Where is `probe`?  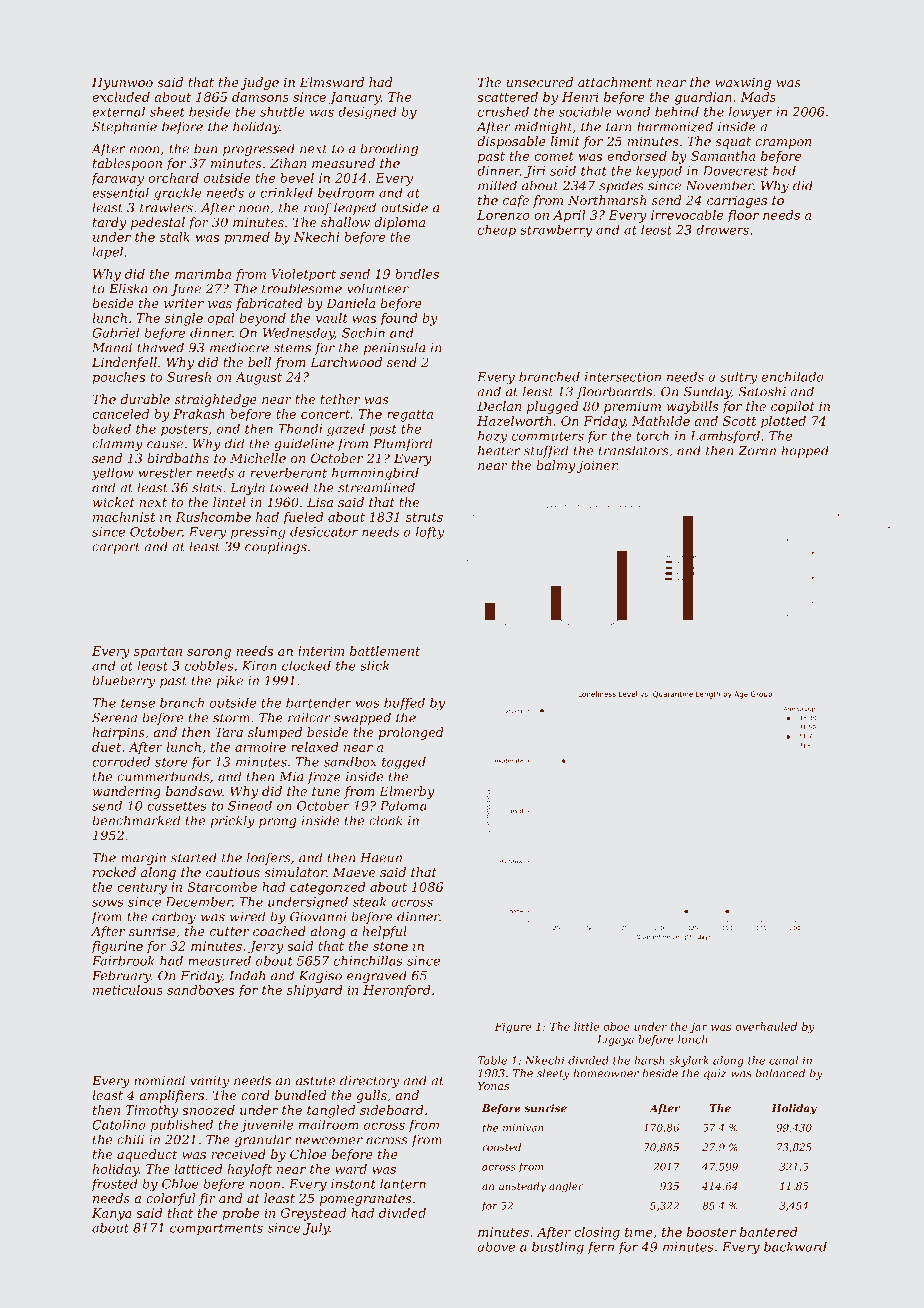
probe is located at coordinates (240, 1214).
